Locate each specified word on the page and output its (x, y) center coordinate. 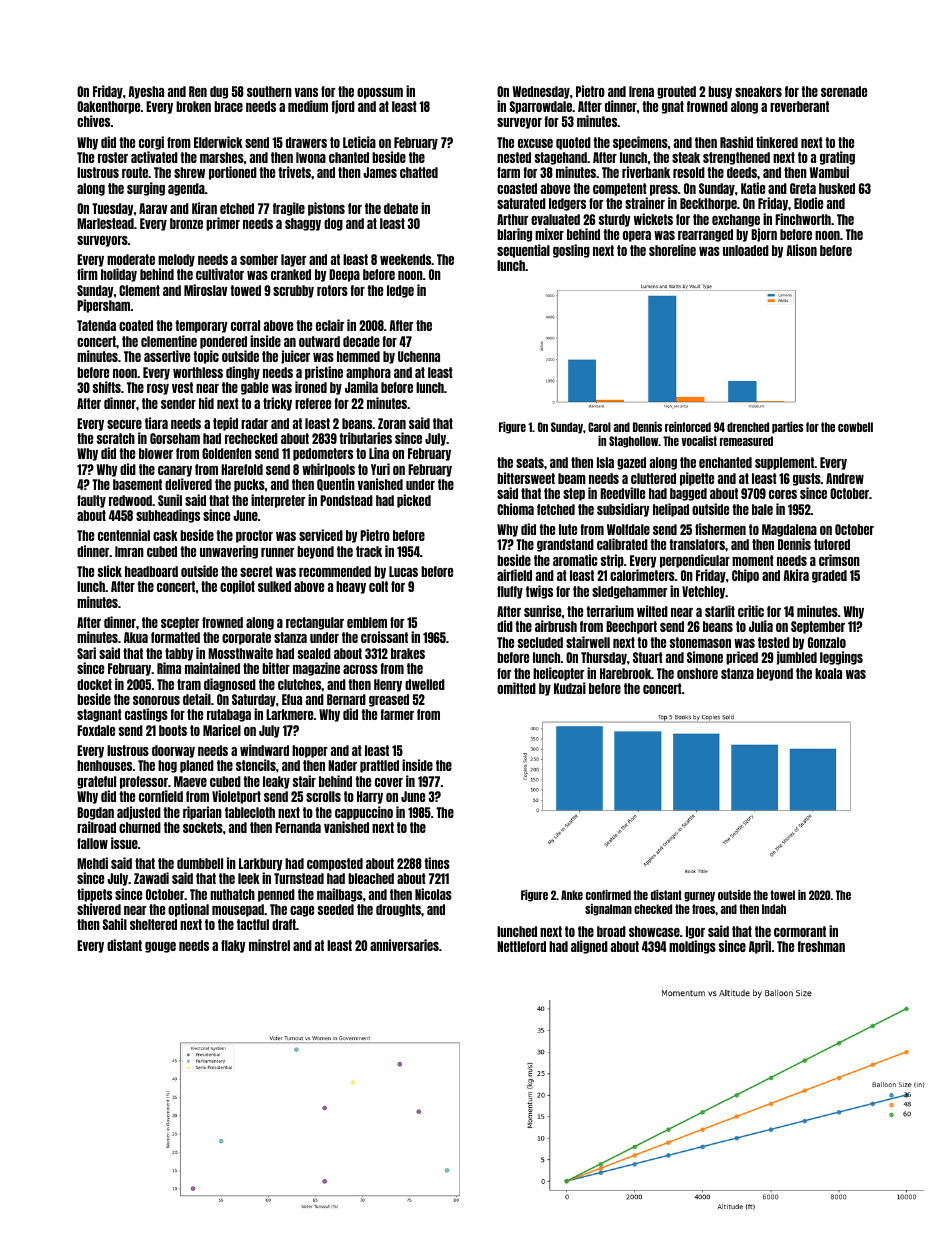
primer (223, 224)
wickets (653, 219)
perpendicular (695, 561)
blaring (514, 235)
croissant (384, 637)
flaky (233, 946)
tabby (179, 654)
